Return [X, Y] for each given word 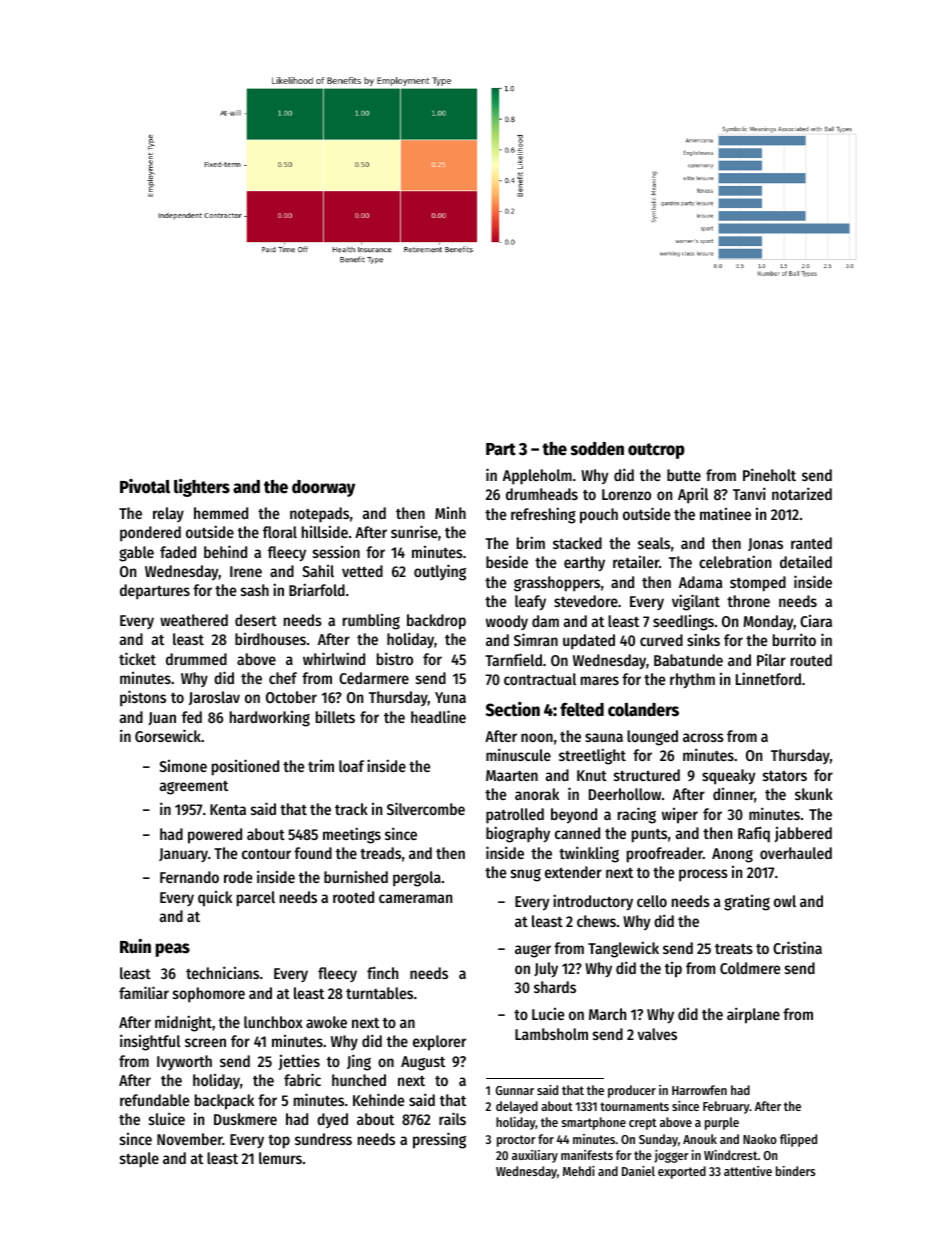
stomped [758, 584]
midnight [183, 1023]
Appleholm [537, 477]
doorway [323, 488]
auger [533, 951]
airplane [753, 1015]
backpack [224, 1102]
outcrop [656, 451]
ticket [137, 658]
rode [238, 877]
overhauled [796, 853]
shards [555, 987]
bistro [395, 658]
